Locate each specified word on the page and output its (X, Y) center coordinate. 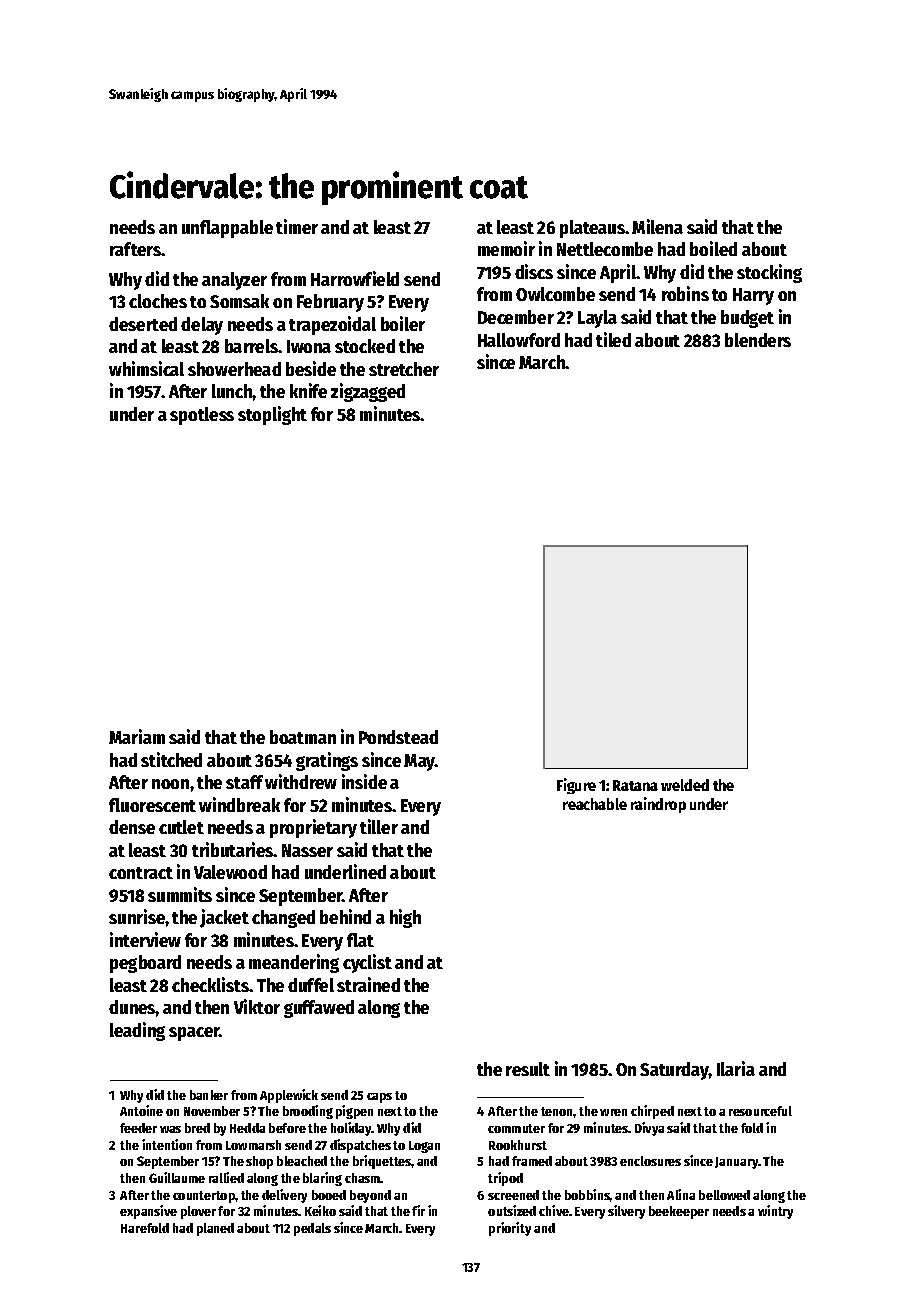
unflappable (227, 229)
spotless (202, 416)
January (737, 1163)
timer (297, 226)
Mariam (137, 736)
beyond (370, 1196)
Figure (576, 786)
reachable (595, 804)
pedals (312, 1229)
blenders (758, 340)
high (405, 918)
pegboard (145, 964)
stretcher (404, 369)
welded (685, 785)
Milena (657, 226)
